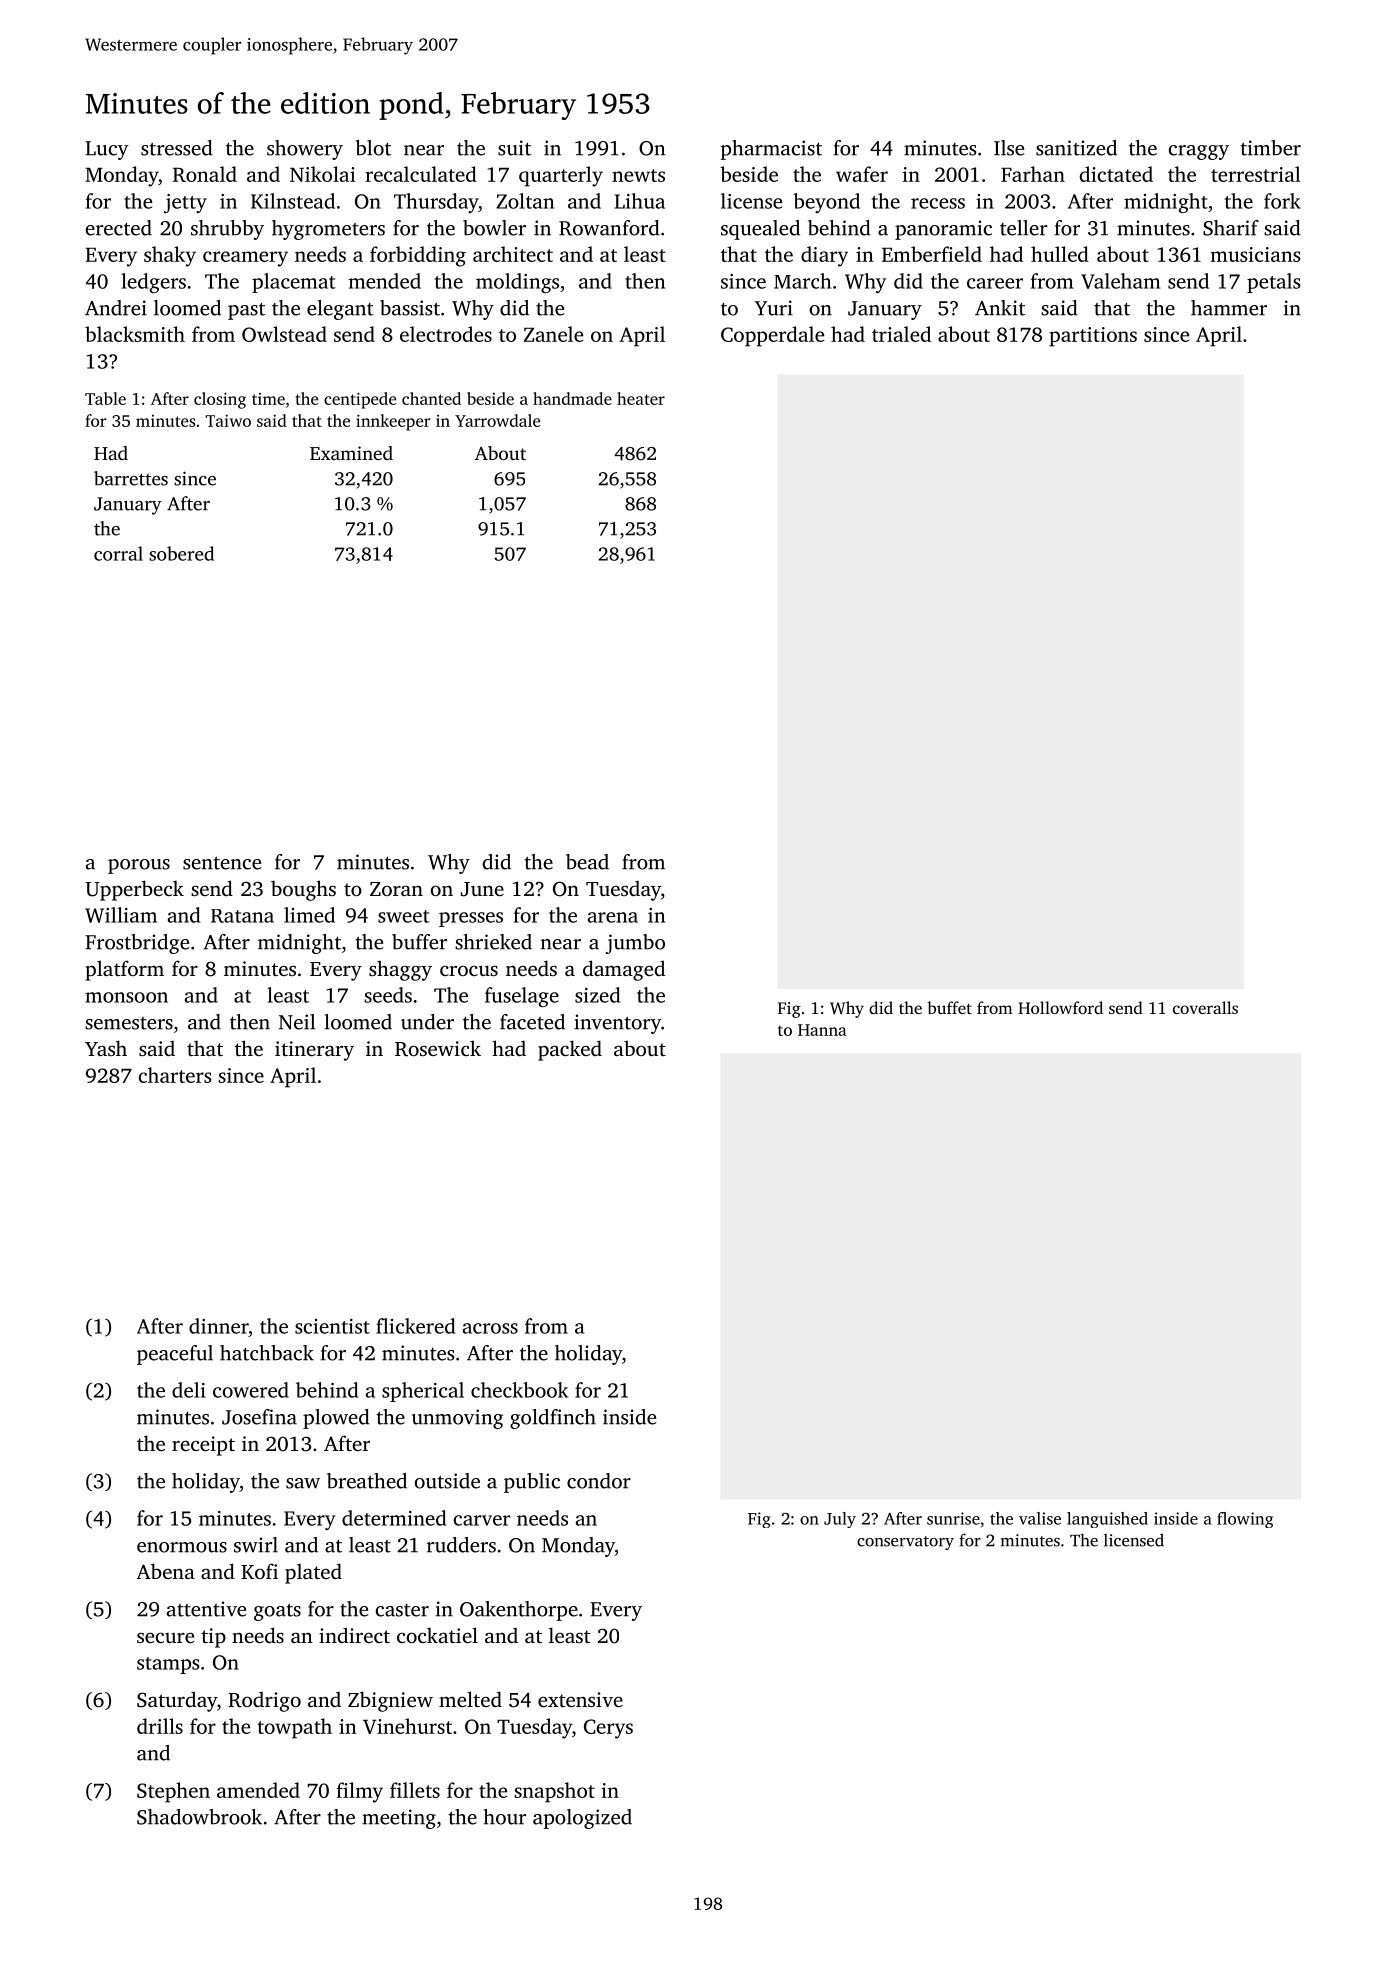  Describe the element at coordinates (582, 1819) in the screenshot. I see `apologized` at that location.
